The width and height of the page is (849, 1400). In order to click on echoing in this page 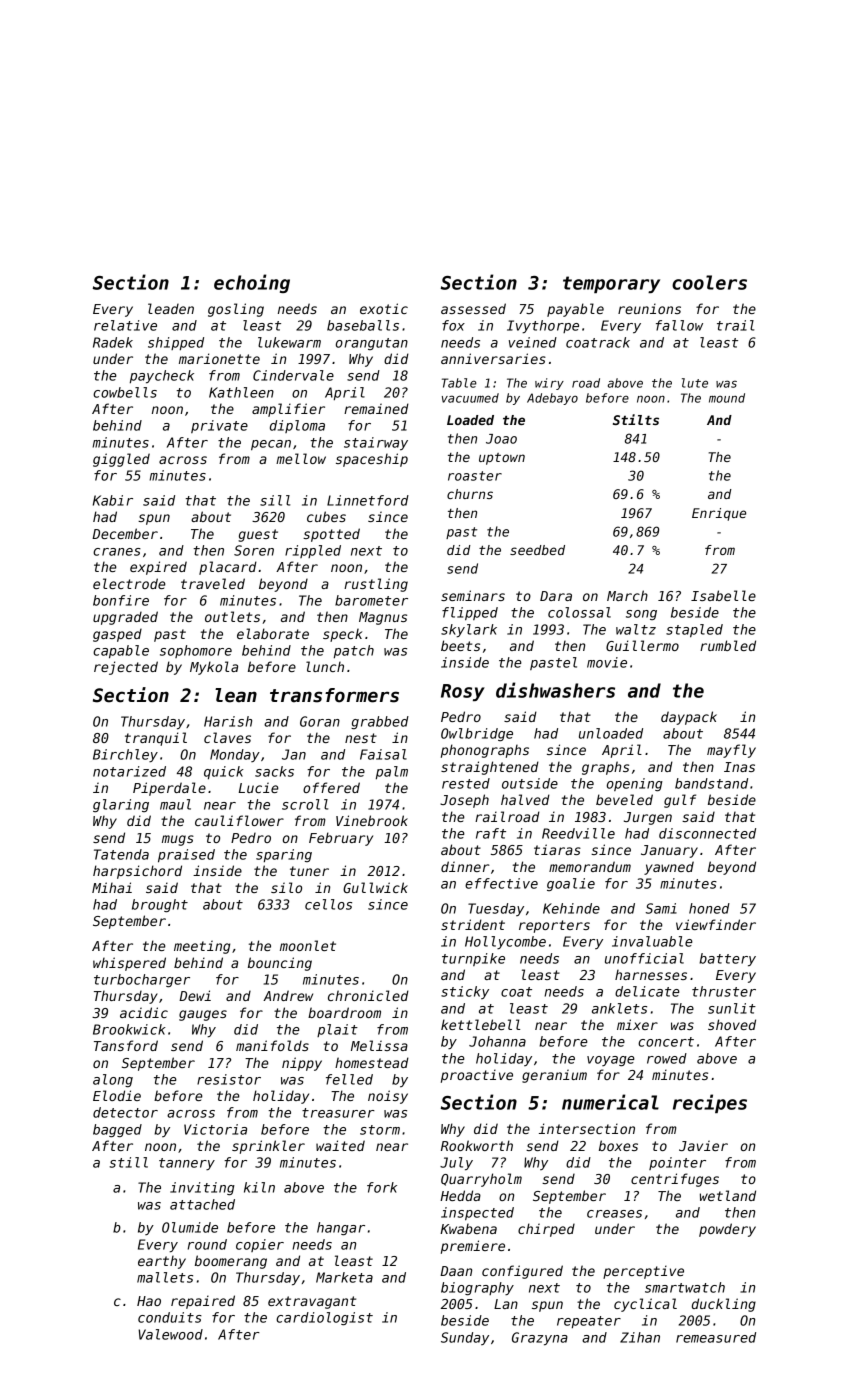, I will do `click(252, 283)`.
